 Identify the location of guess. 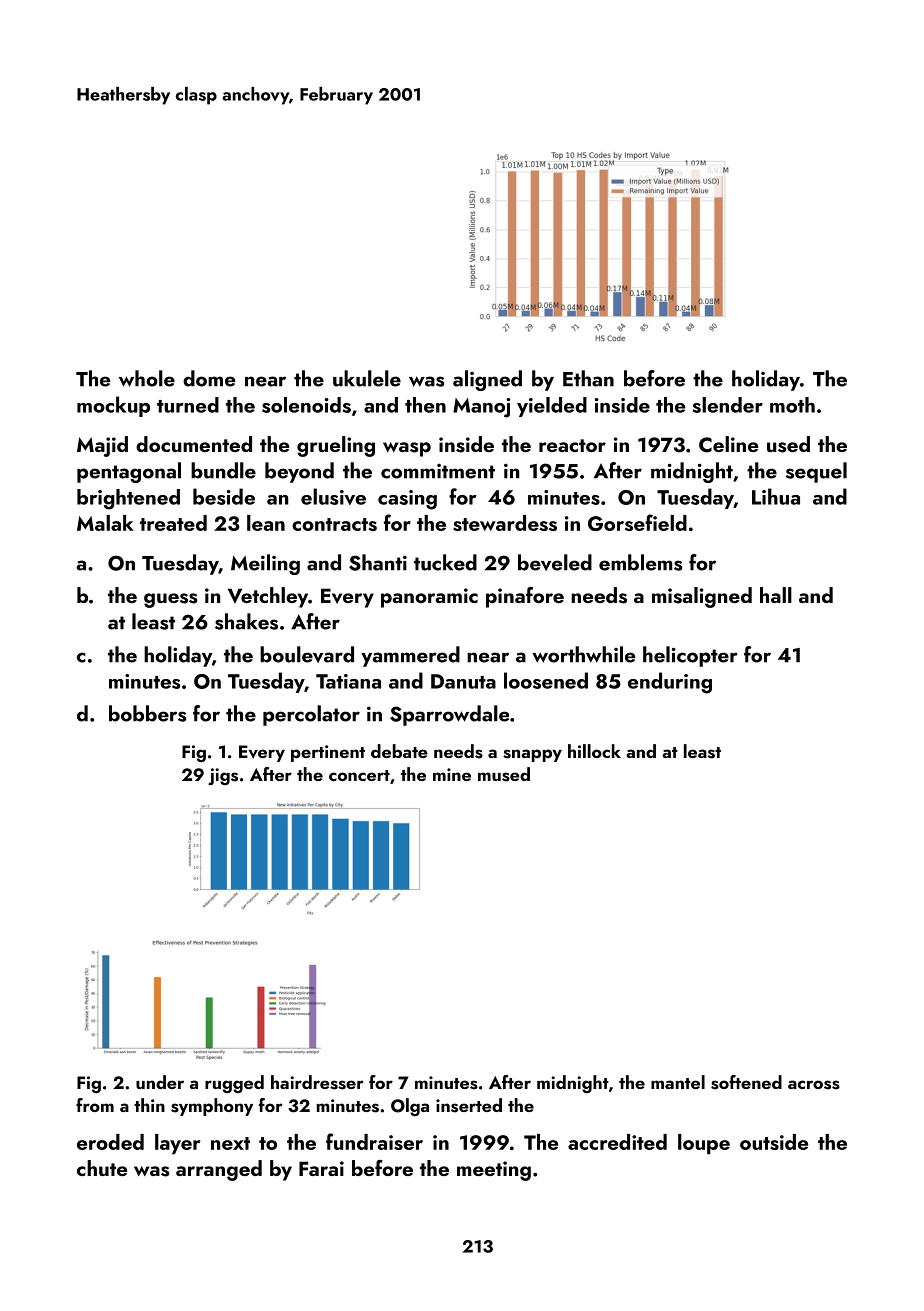
(171, 600).
